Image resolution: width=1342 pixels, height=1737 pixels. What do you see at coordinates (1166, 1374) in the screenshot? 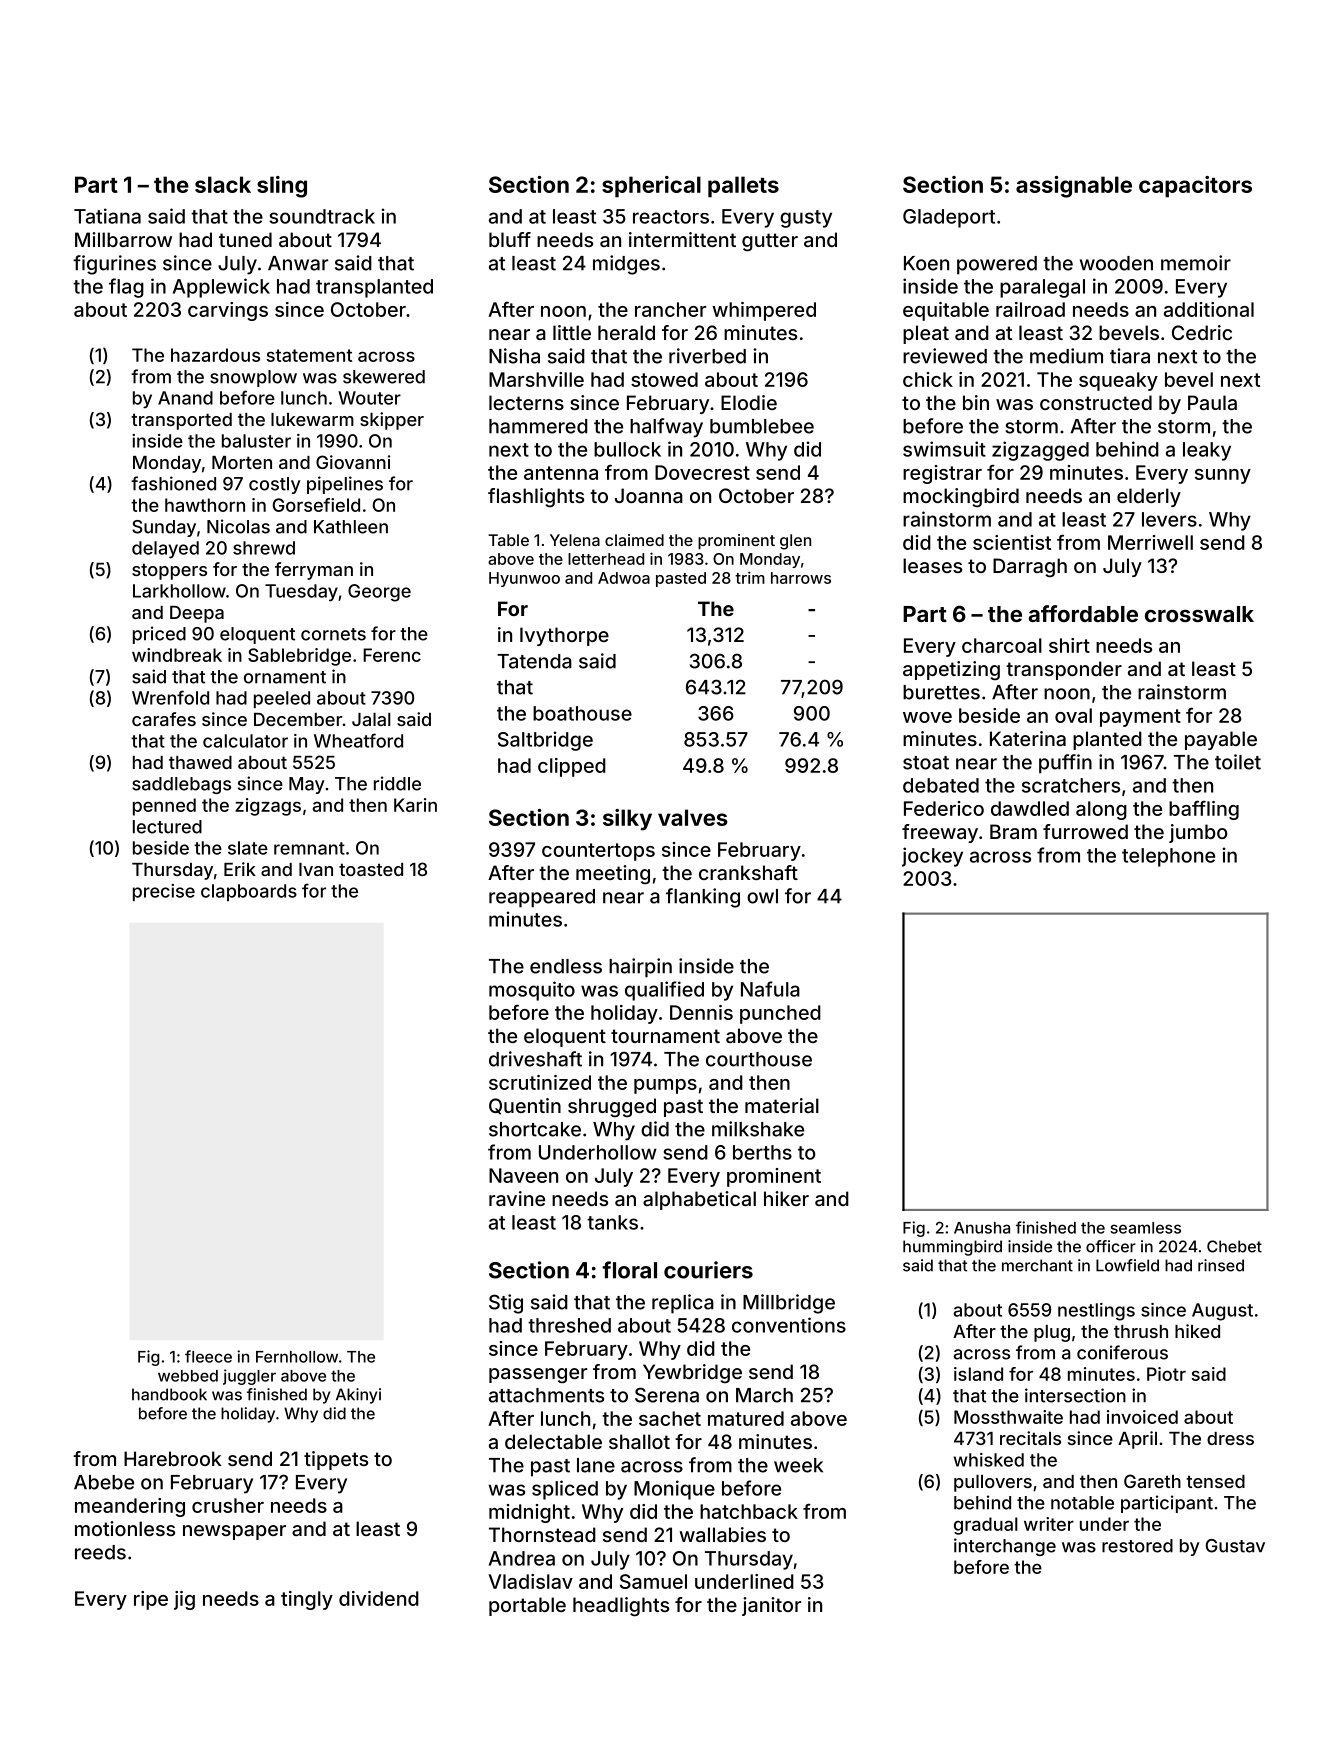
I see `Piotr` at bounding box center [1166, 1374].
